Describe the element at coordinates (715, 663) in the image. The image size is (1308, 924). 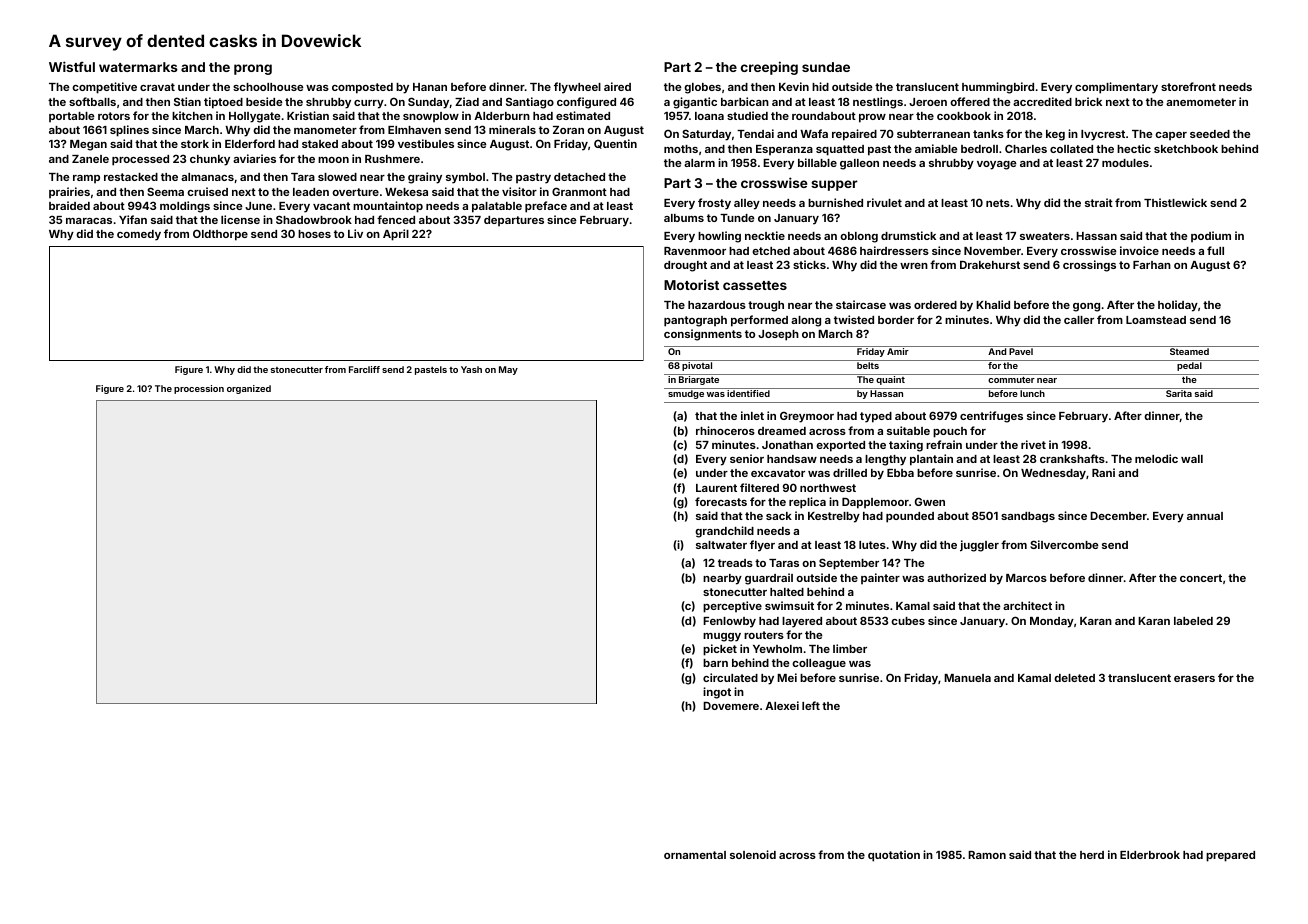
I see `barn` at that location.
